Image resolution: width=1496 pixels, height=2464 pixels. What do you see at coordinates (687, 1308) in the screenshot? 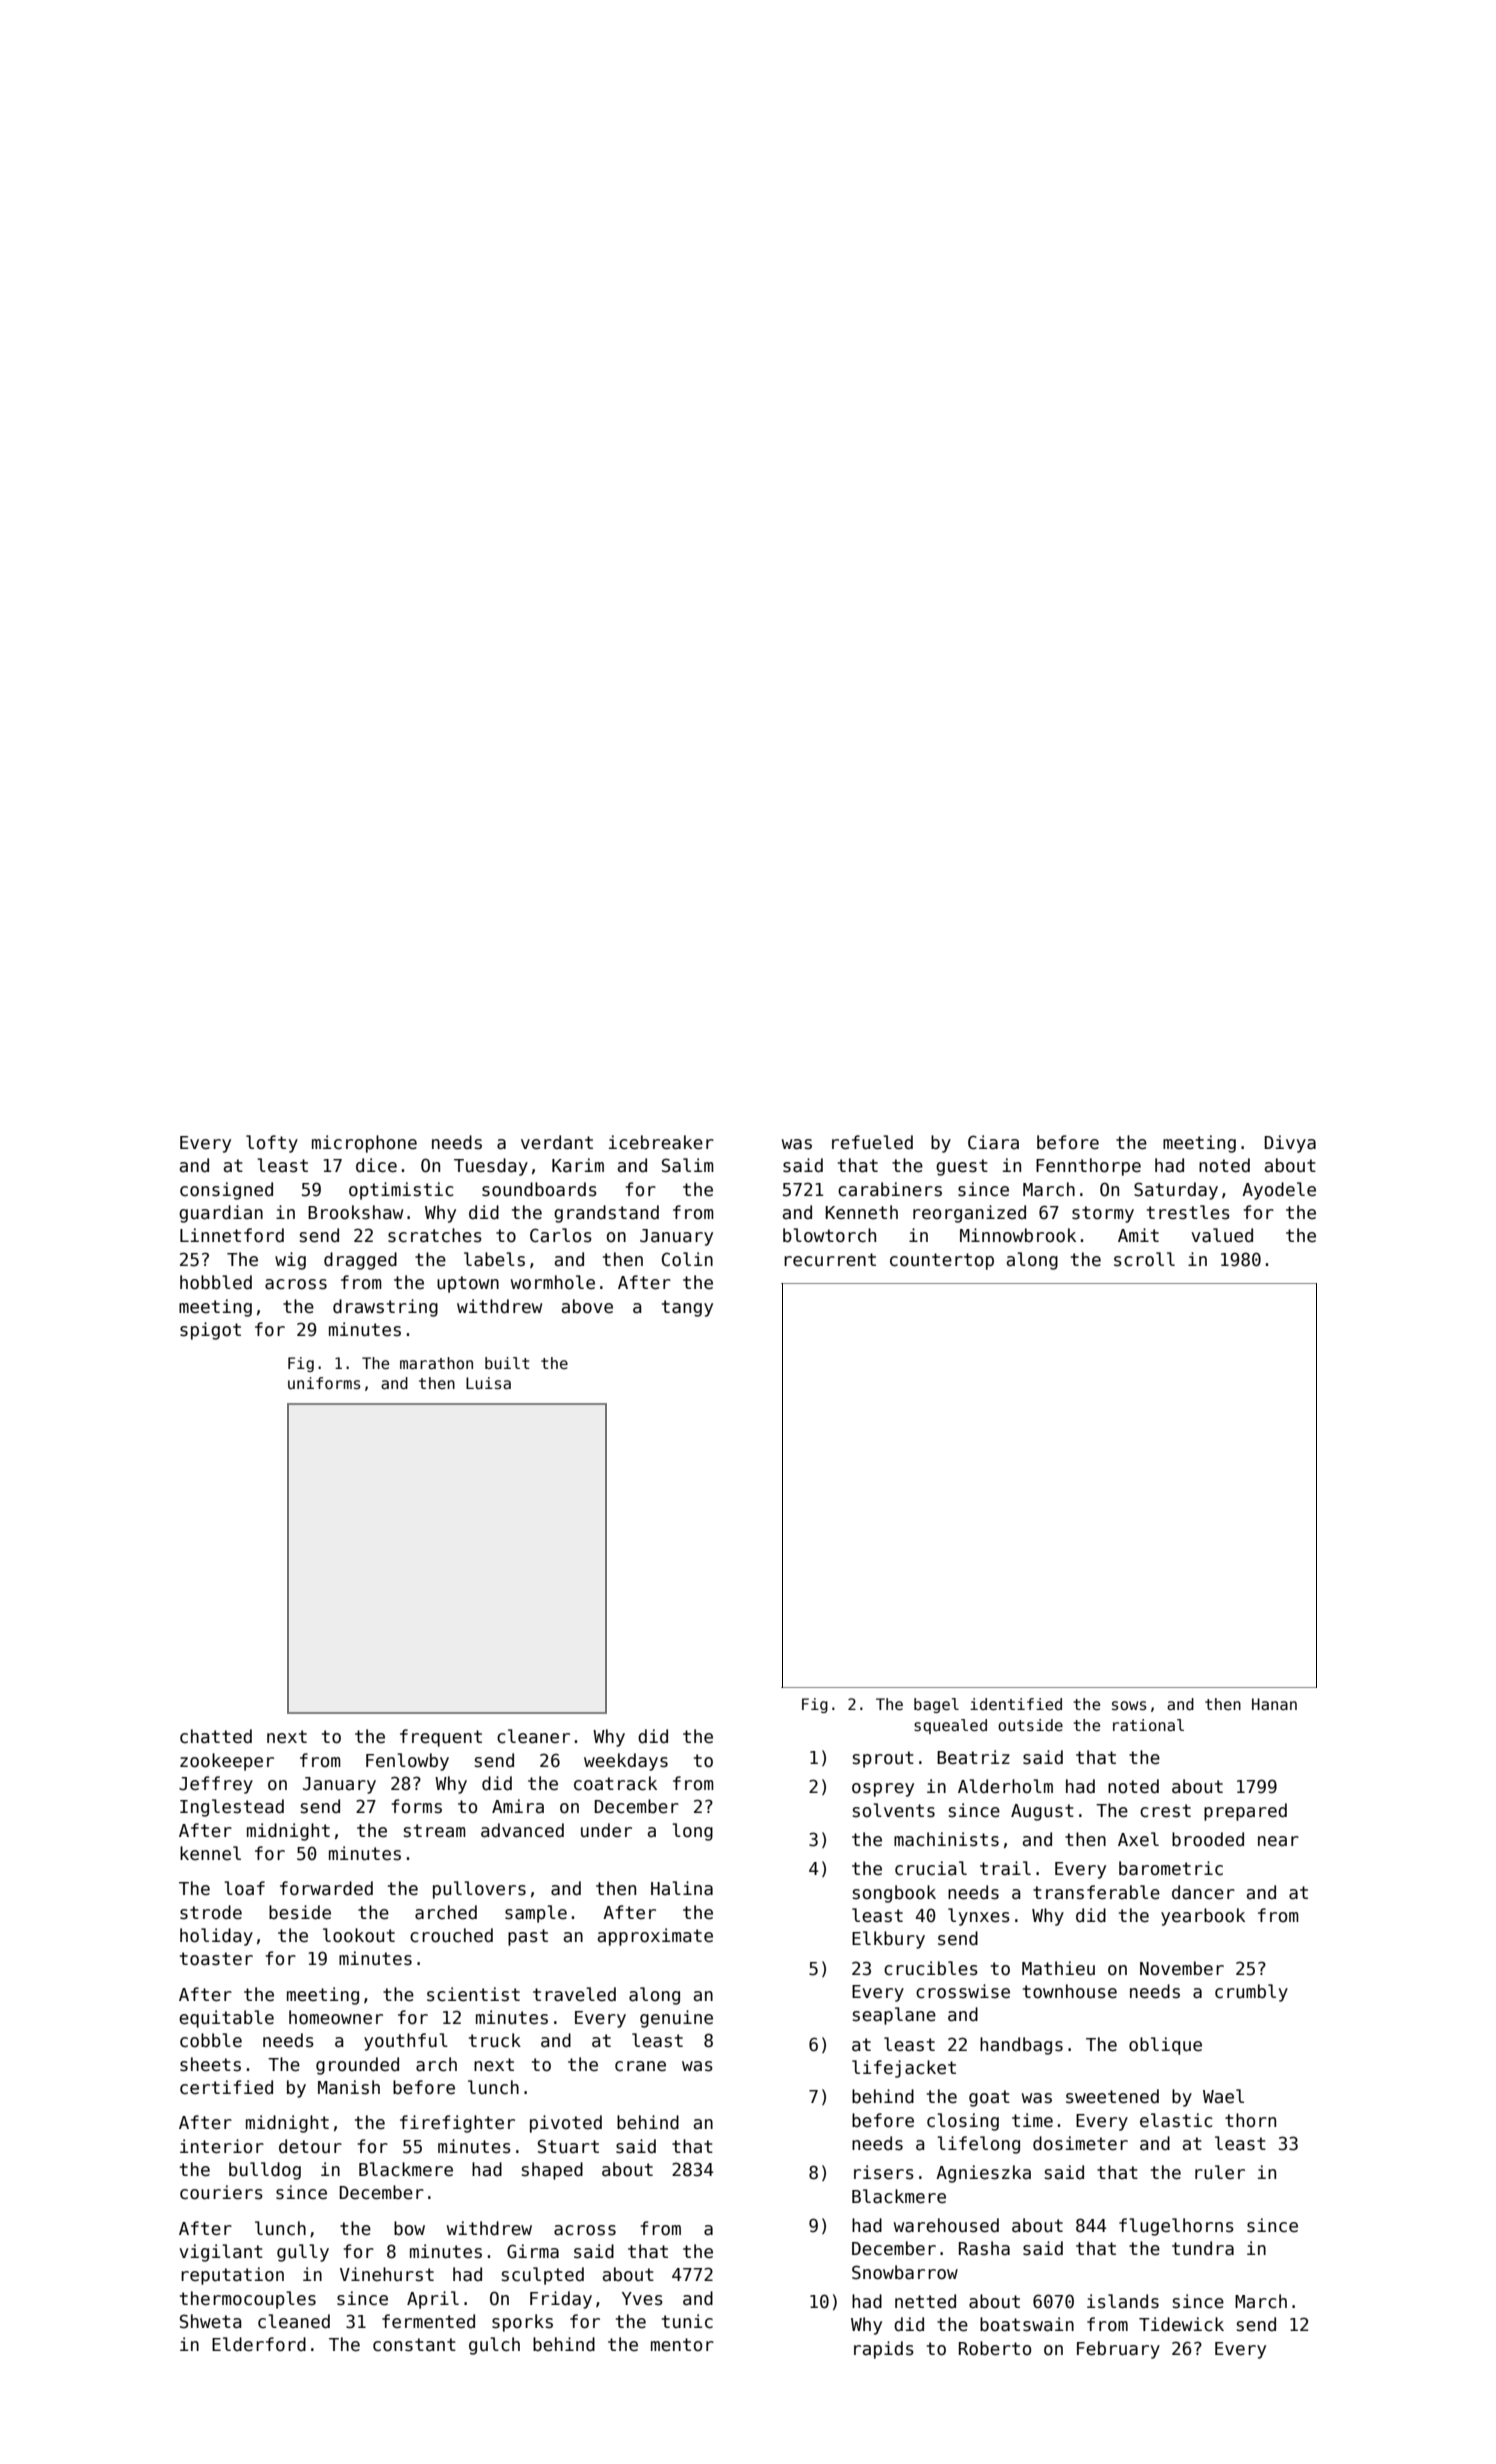
I see `tangy` at bounding box center [687, 1308].
